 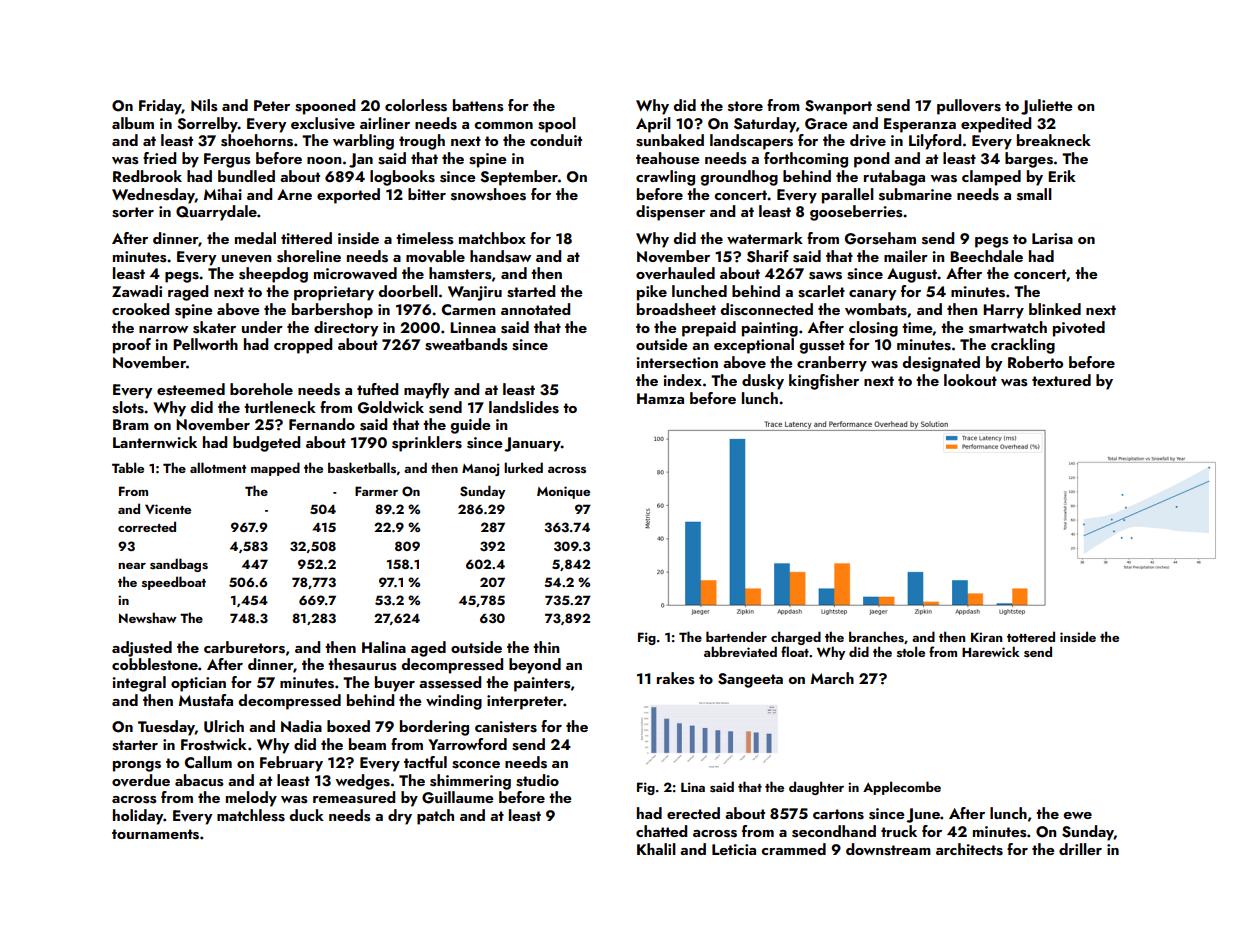 What do you see at coordinates (492, 238) in the screenshot?
I see `matchbox` at bounding box center [492, 238].
